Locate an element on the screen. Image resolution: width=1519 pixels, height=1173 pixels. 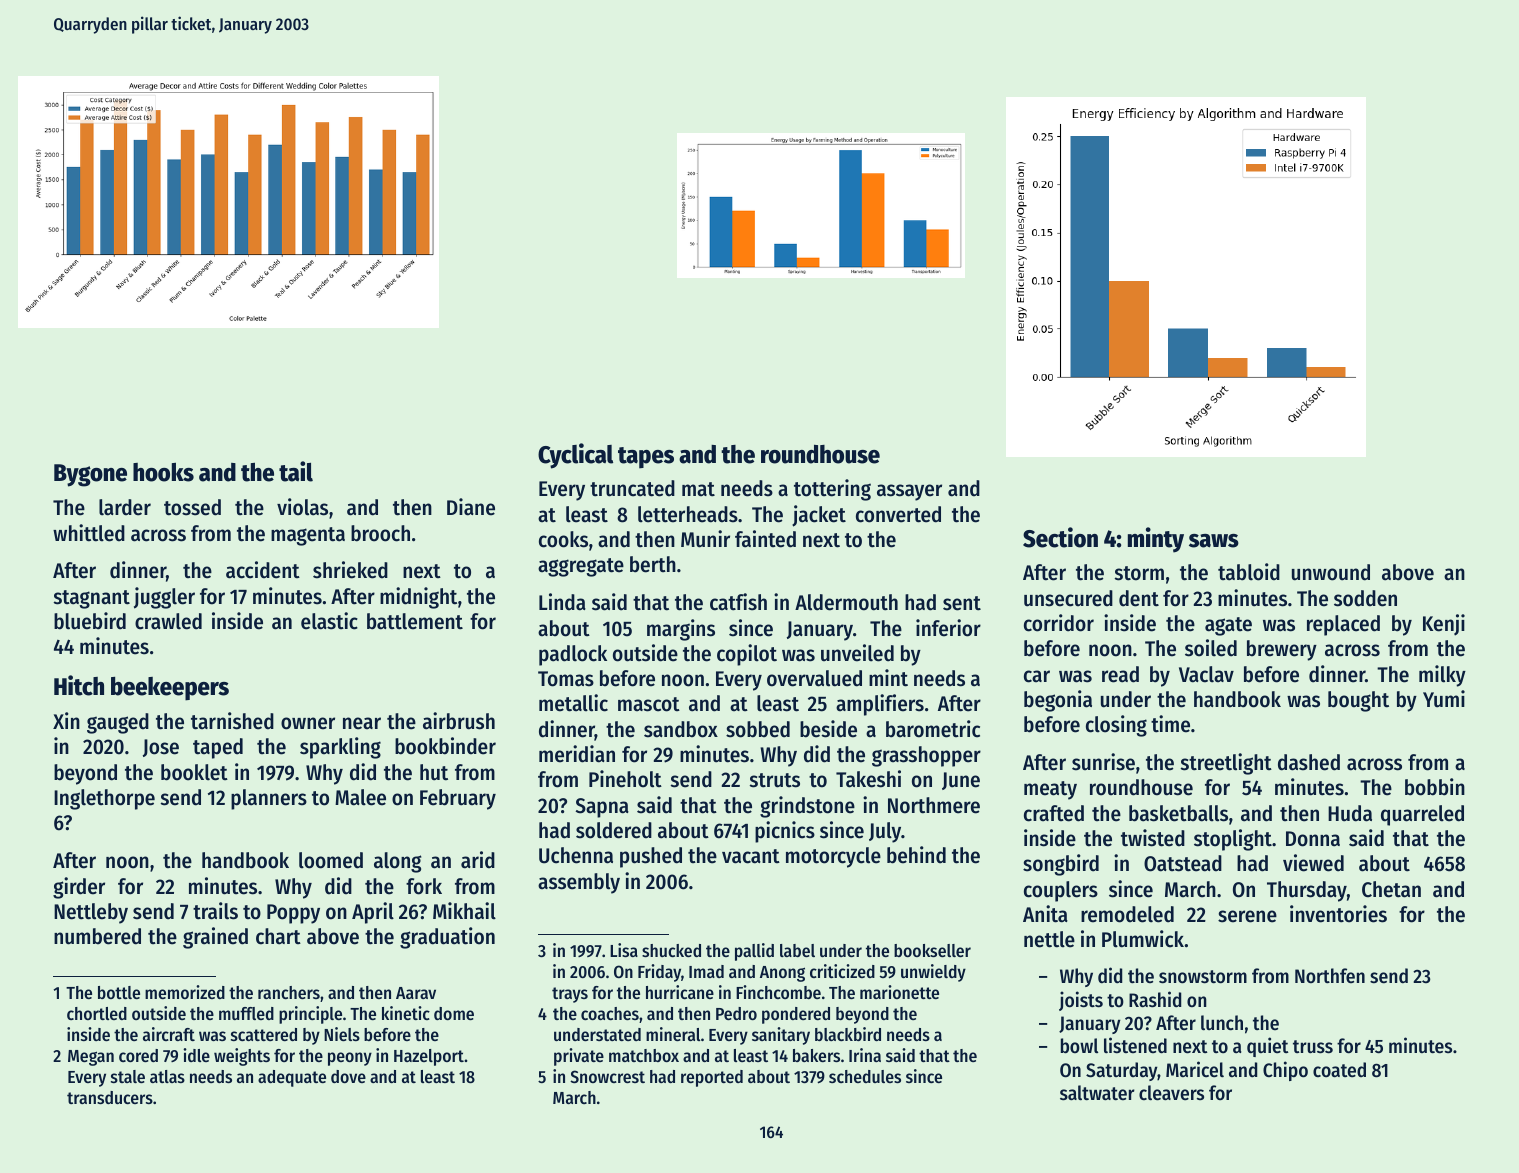
saltwater is located at coordinates (1097, 1093).
